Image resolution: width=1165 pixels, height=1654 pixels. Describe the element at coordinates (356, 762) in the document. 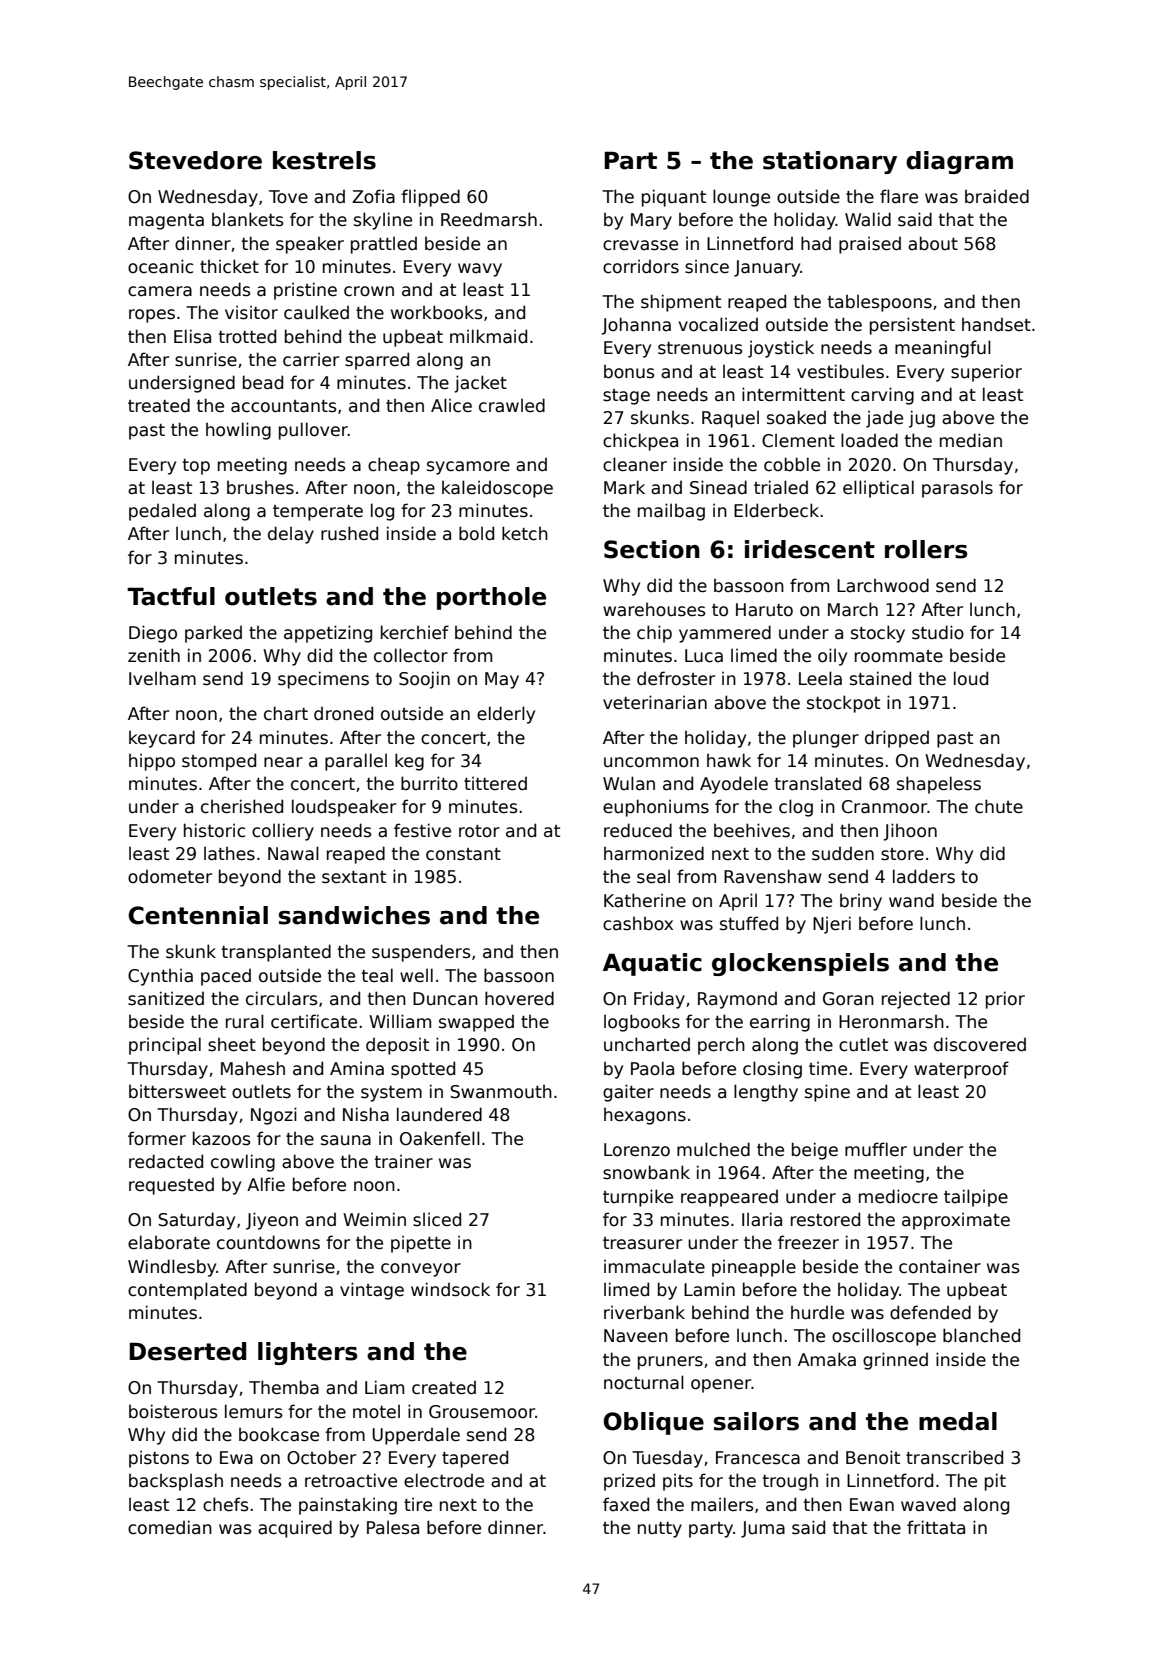

I see `parallel` at that location.
